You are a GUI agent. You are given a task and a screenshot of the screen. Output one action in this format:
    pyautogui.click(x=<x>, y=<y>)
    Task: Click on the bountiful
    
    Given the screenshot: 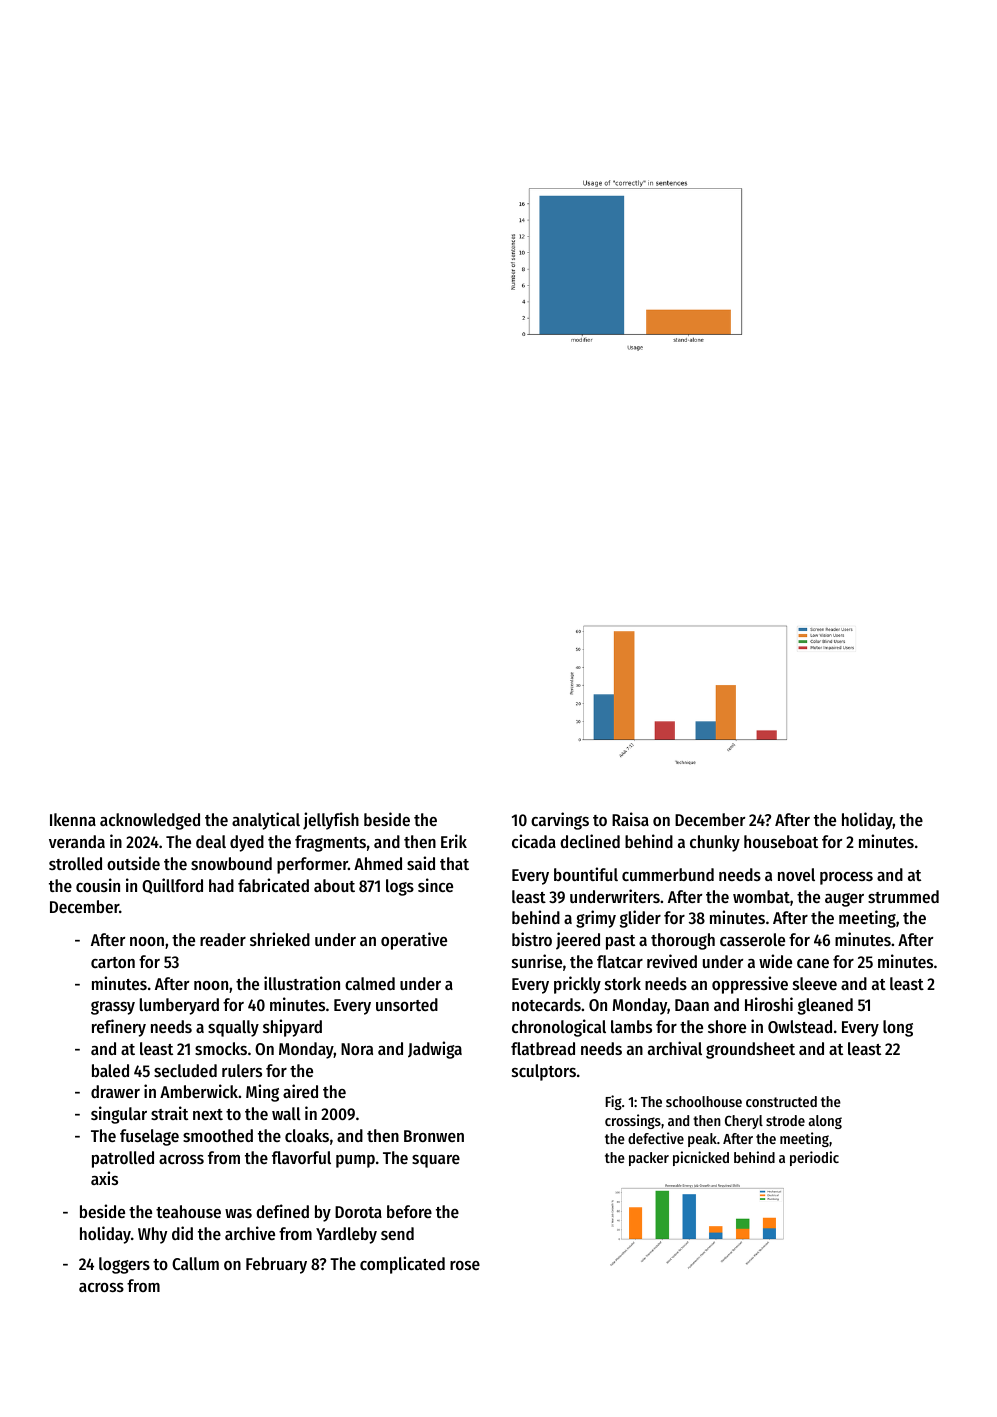 What is the action you would take?
    pyautogui.click(x=586, y=874)
